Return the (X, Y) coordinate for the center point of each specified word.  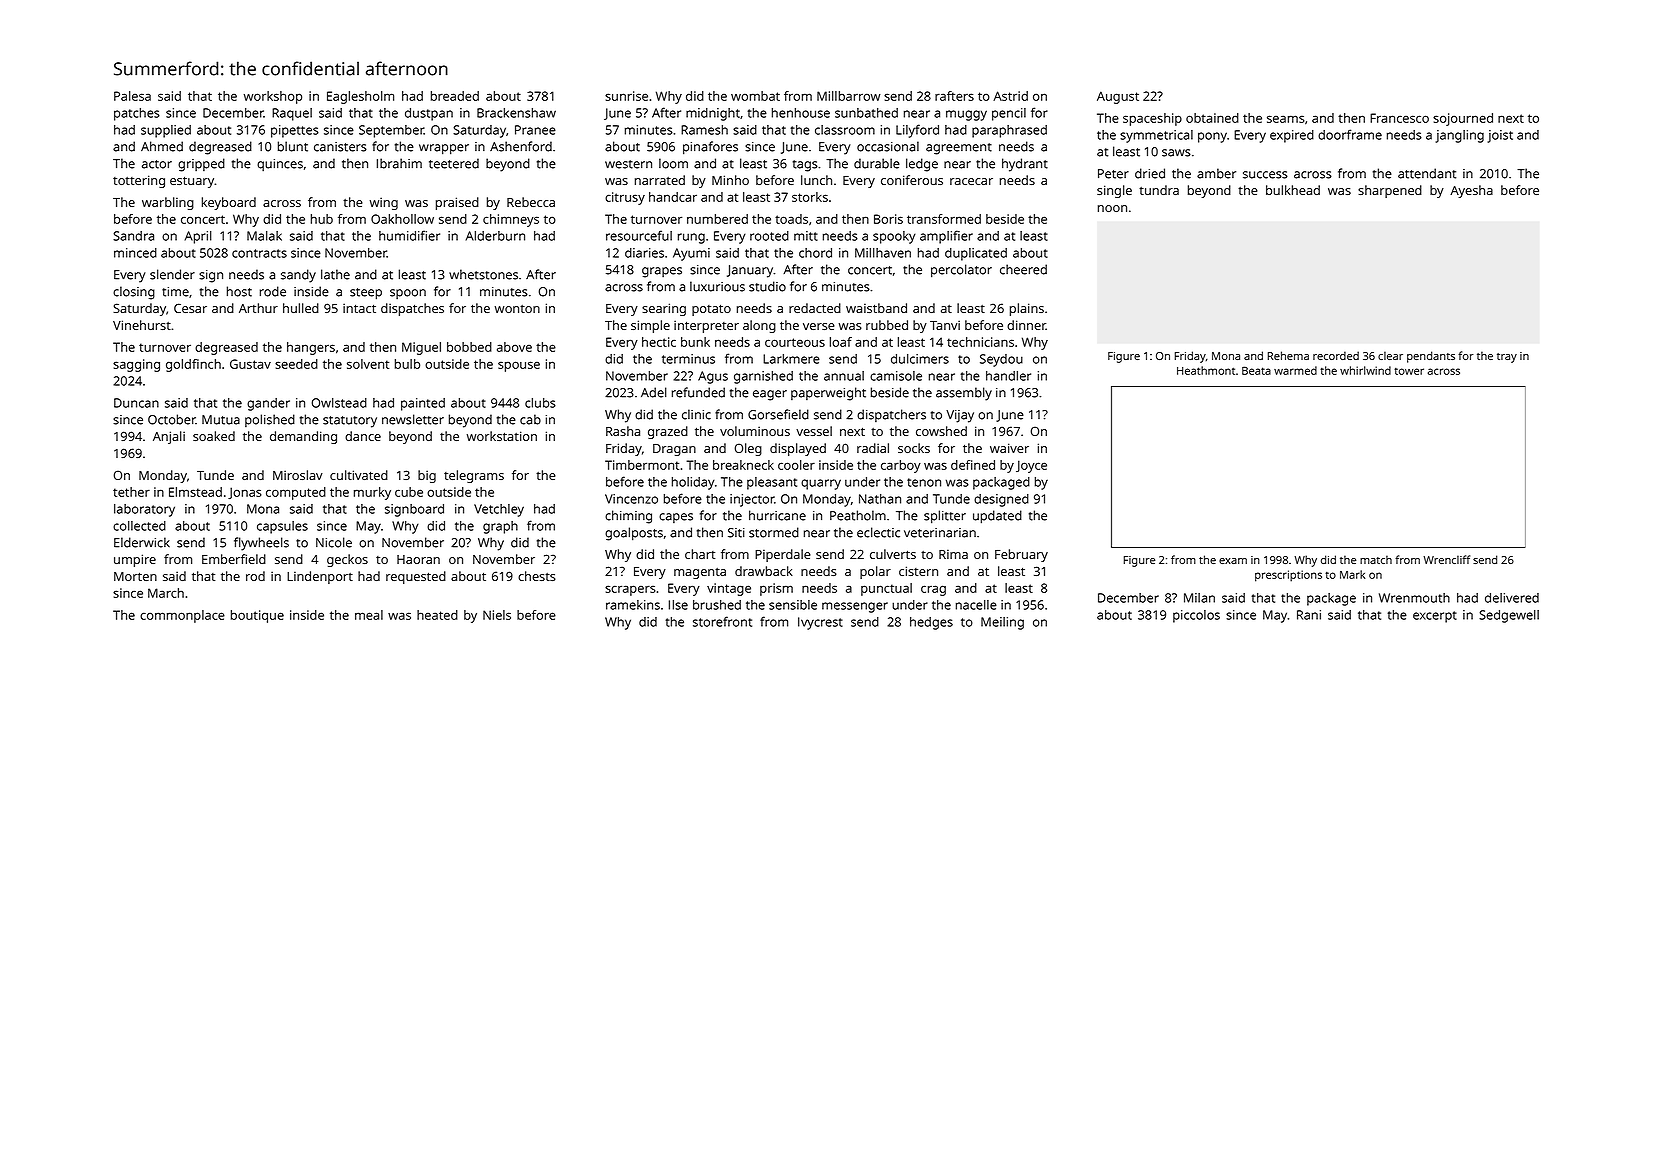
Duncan (136, 403)
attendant (1427, 173)
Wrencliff (1446, 559)
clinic (696, 414)
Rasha (623, 431)
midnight (713, 114)
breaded (455, 96)
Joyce (1031, 466)
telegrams (474, 476)
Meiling (1002, 623)
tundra (1159, 190)
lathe (335, 274)
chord (815, 253)
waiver (1009, 448)
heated (437, 615)
